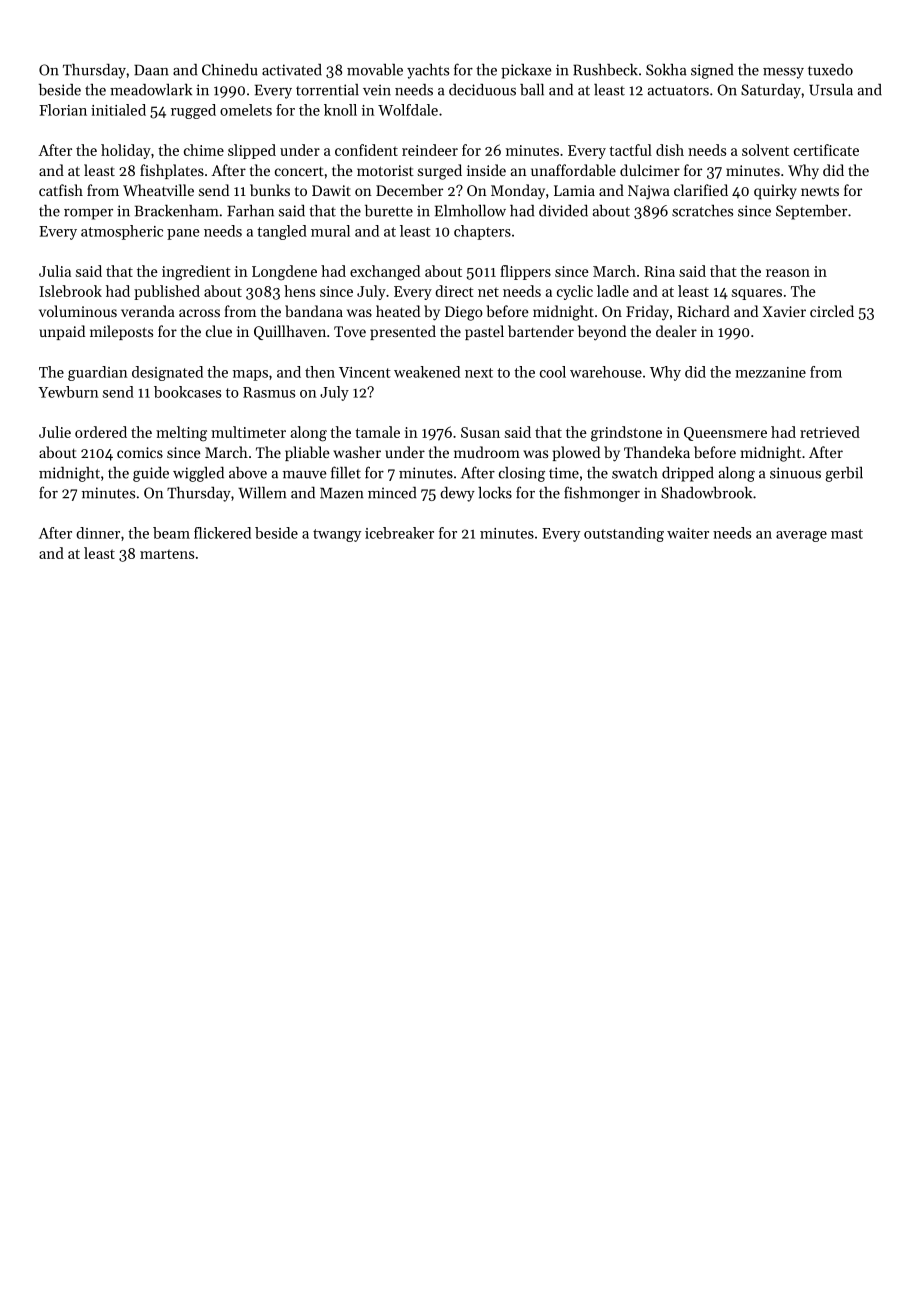  Describe the element at coordinates (479, 373) in the image. I see `next` at that location.
